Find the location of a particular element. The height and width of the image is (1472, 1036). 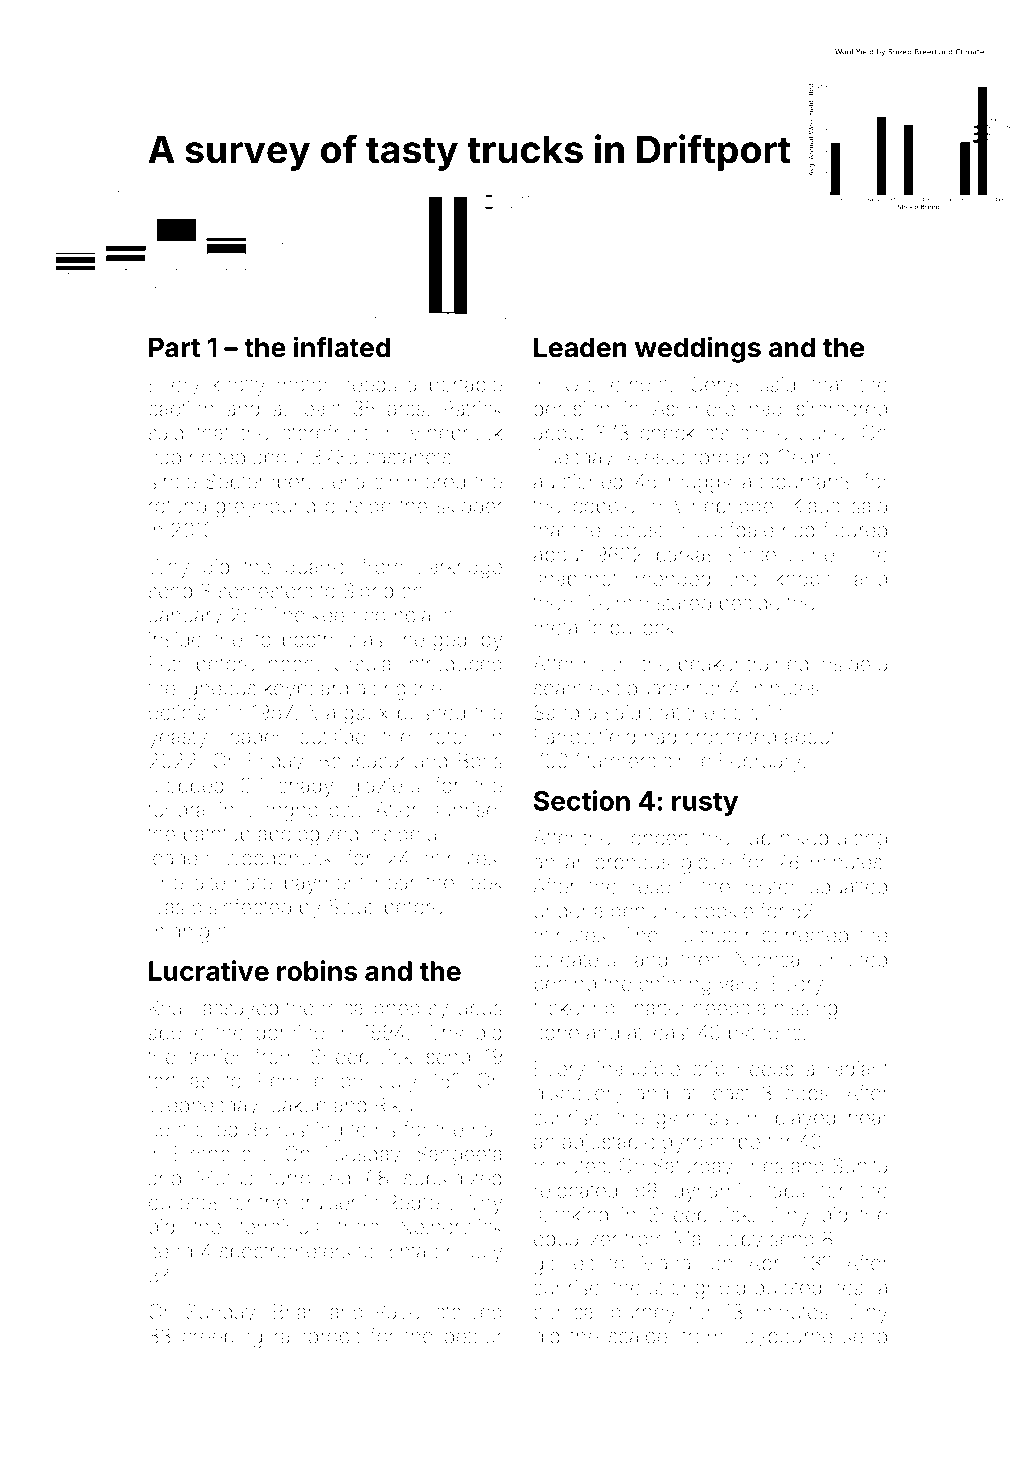

weddings is located at coordinates (698, 349).
